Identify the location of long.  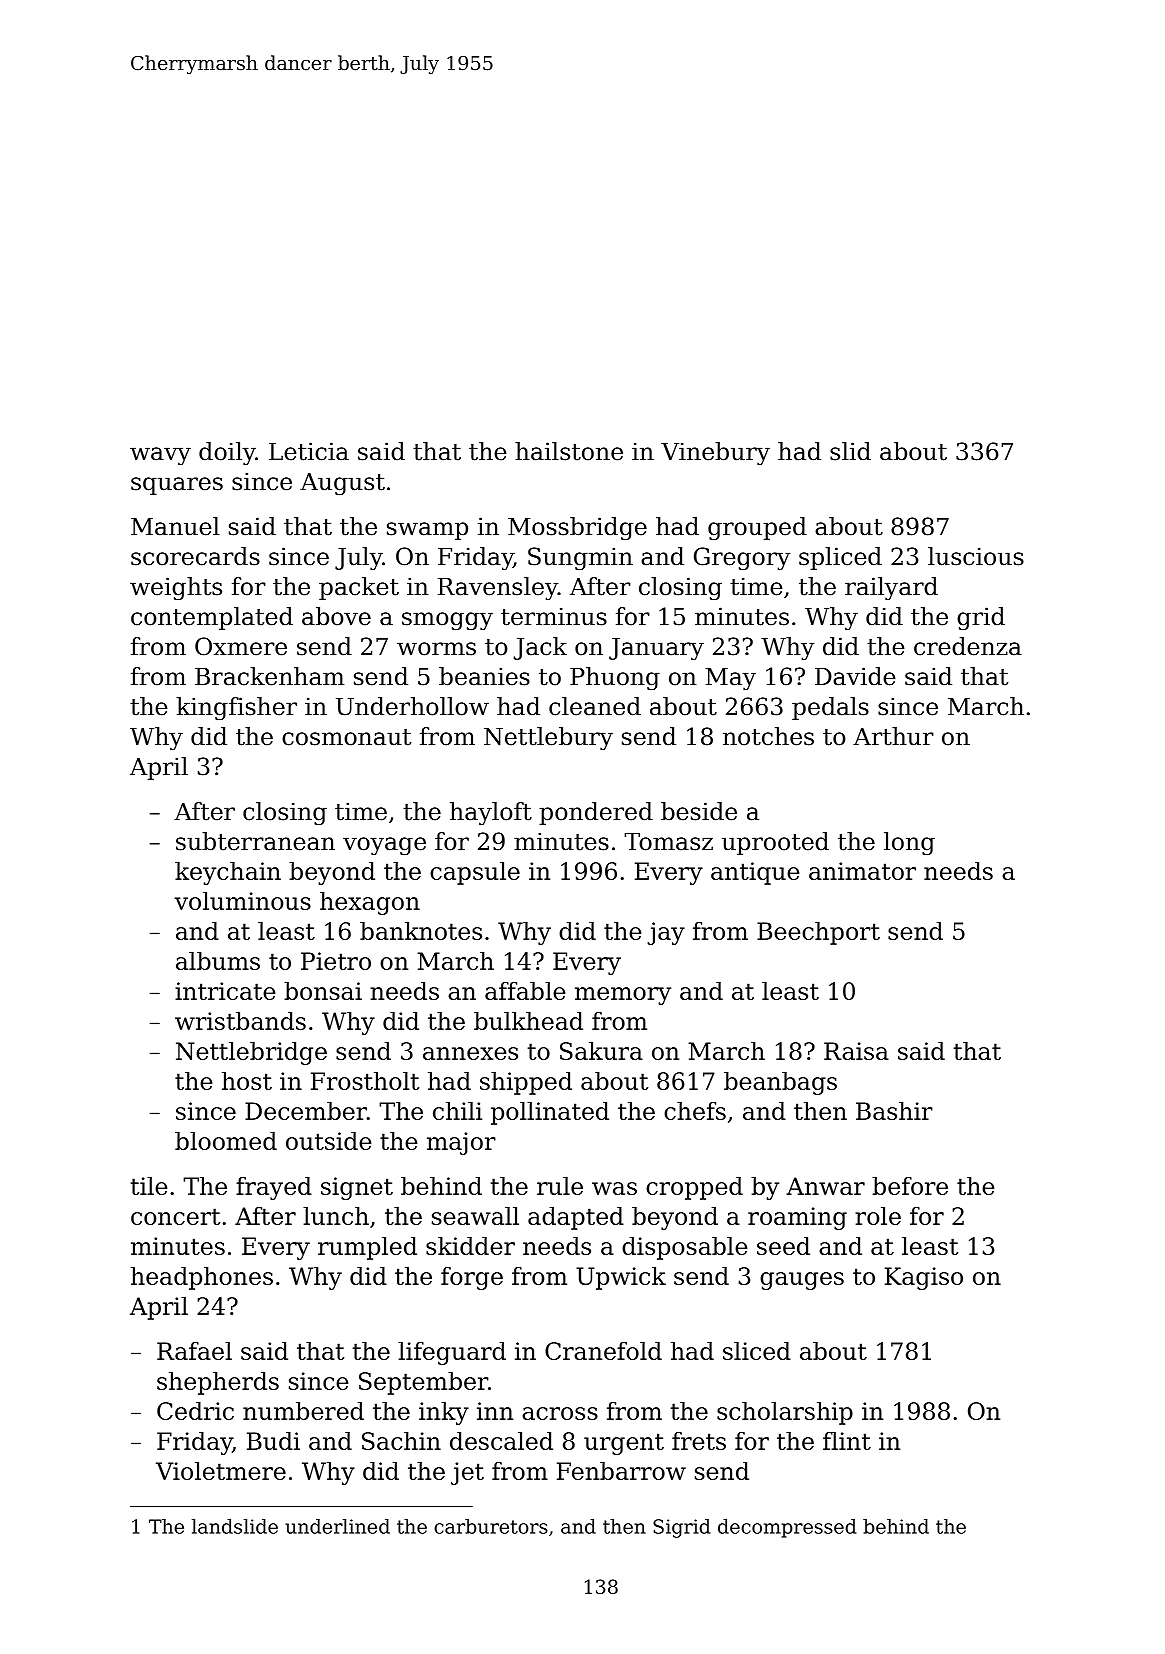
(909, 843).
